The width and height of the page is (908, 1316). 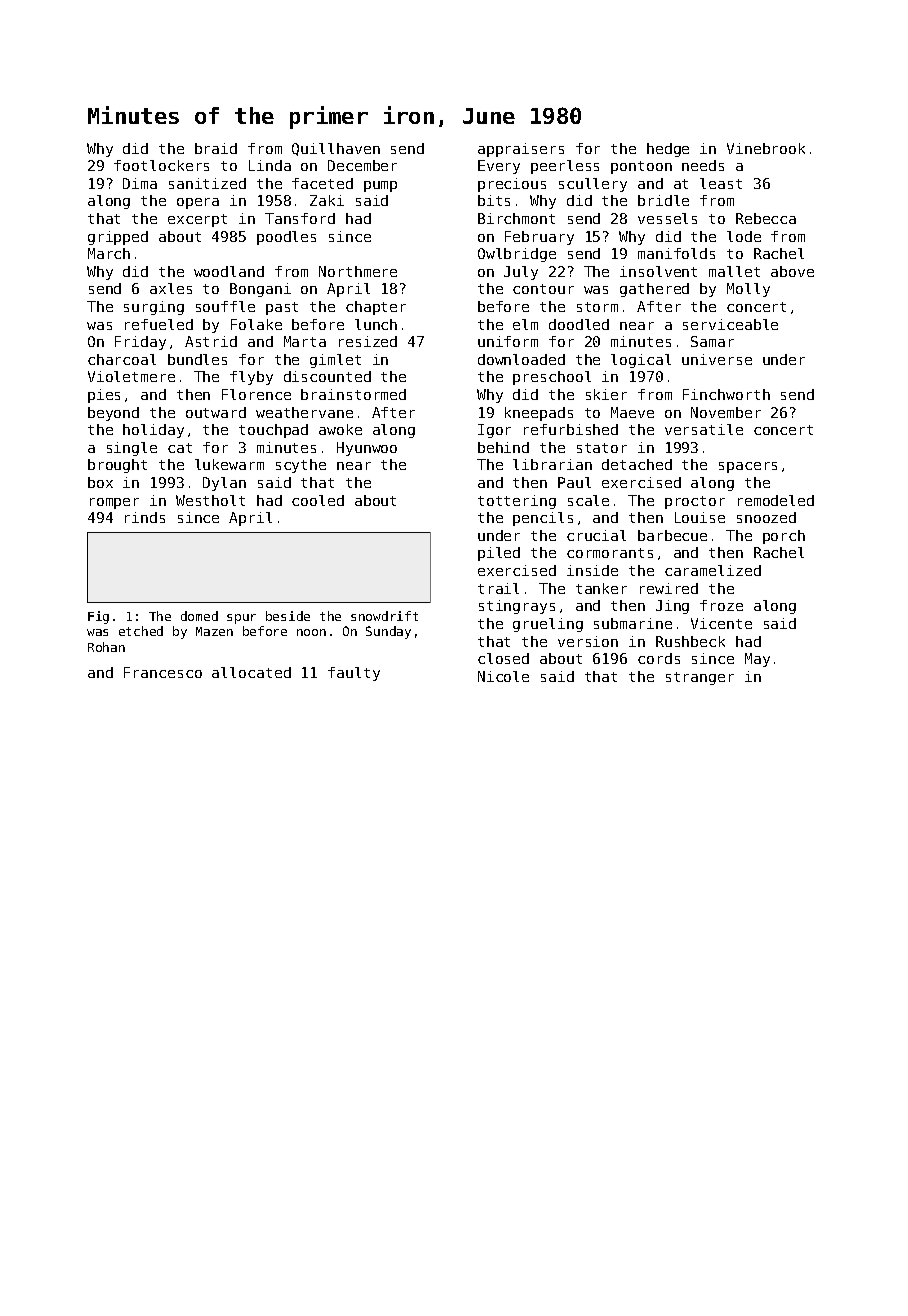 I want to click on braid, so click(x=216, y=148).
